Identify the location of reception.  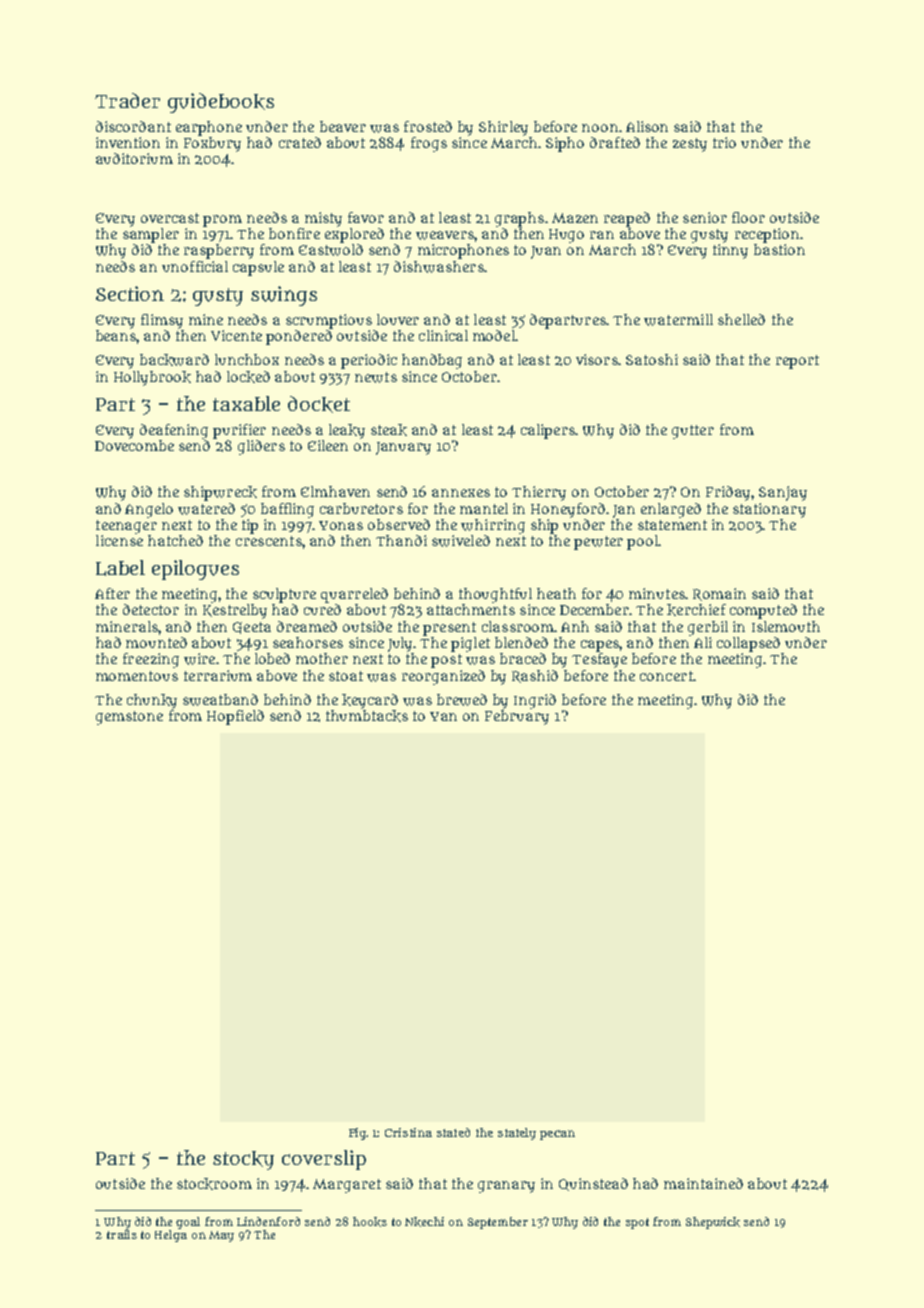
(767, 235).
